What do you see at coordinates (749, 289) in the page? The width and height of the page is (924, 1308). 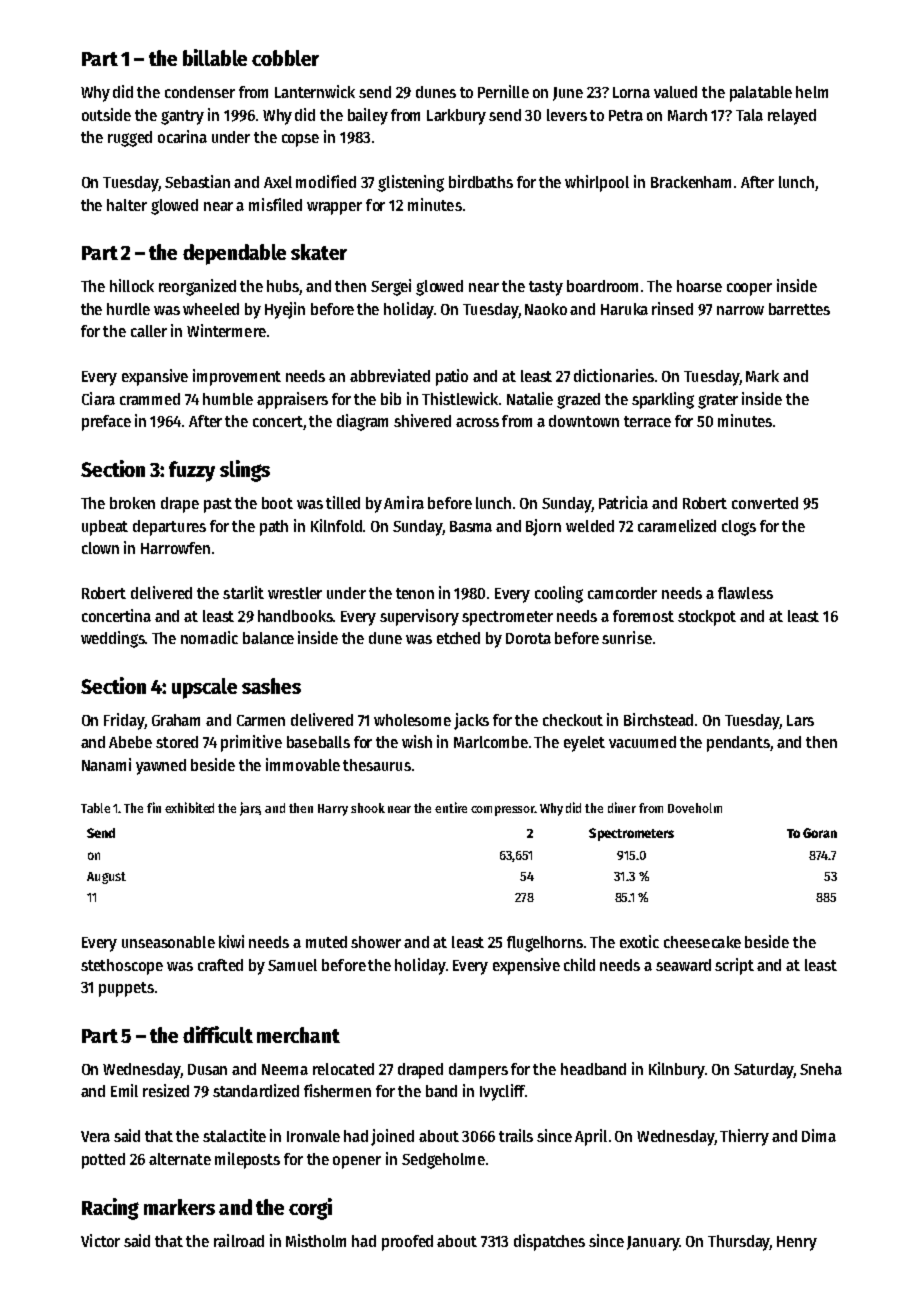 I see `cooper` at bounding box center [749, 289].
